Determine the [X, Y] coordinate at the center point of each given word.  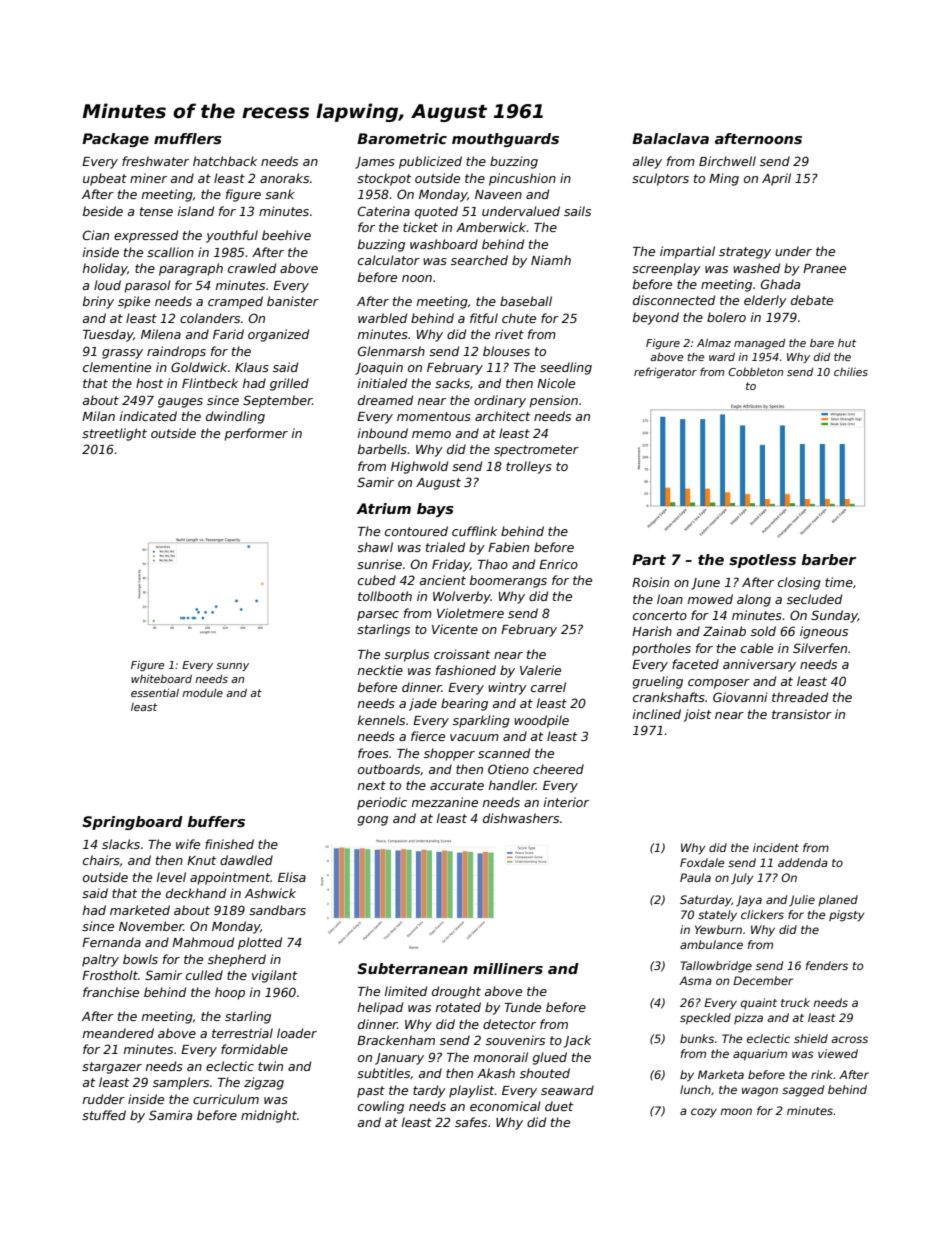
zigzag [264, 1083]
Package [115, 140]
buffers [216, 821]
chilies [851, 372]
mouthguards [505, 140]
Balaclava [670, 138]
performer [256, 434]
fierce [428, 736]
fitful [484, 318]
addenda [803, 862]
